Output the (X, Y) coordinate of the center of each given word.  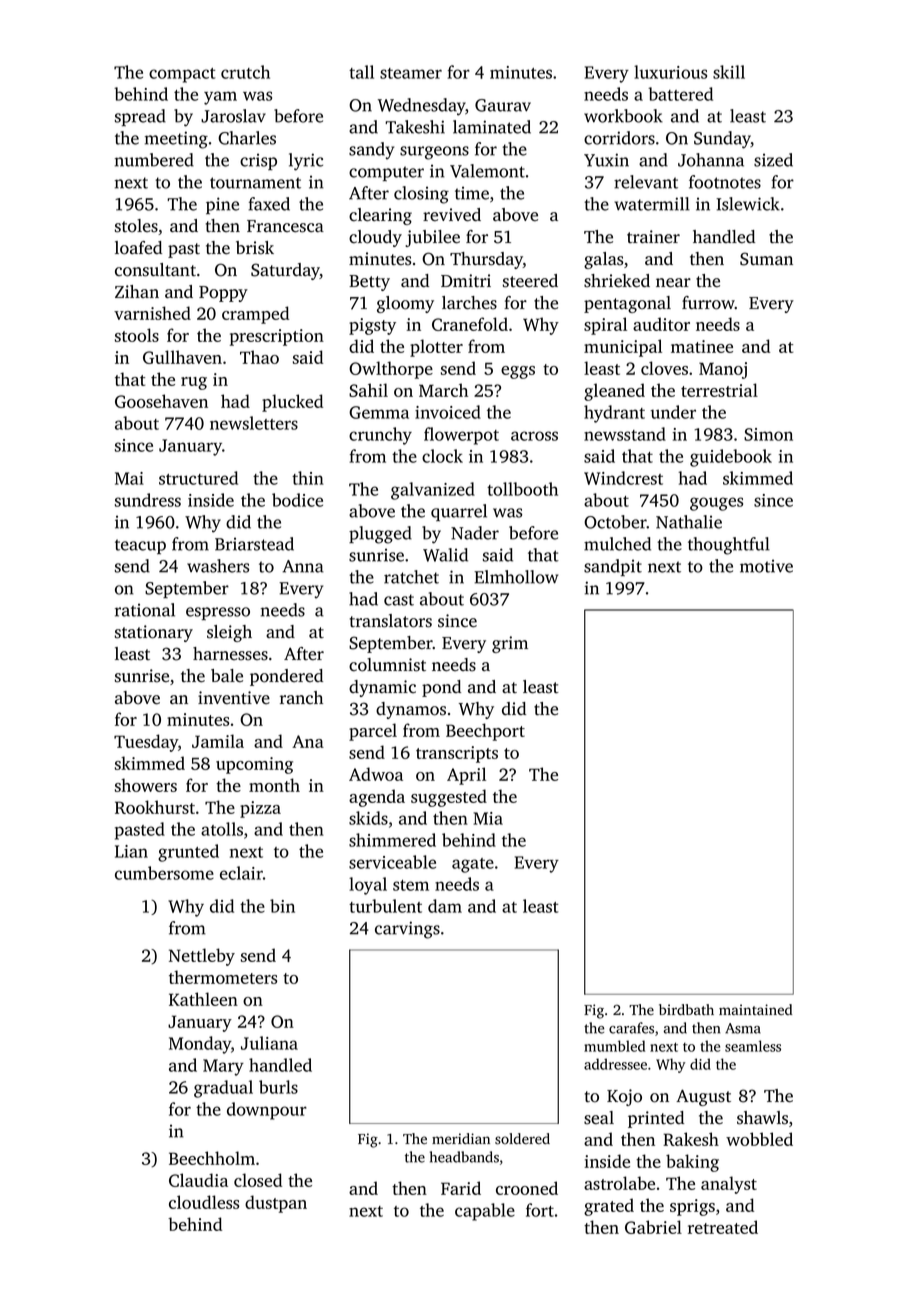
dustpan (276, 1204)
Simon (768, 434)
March (443, 390)
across (534, 436)
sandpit (613, 567)
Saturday (285, 271)
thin (308, 478)
